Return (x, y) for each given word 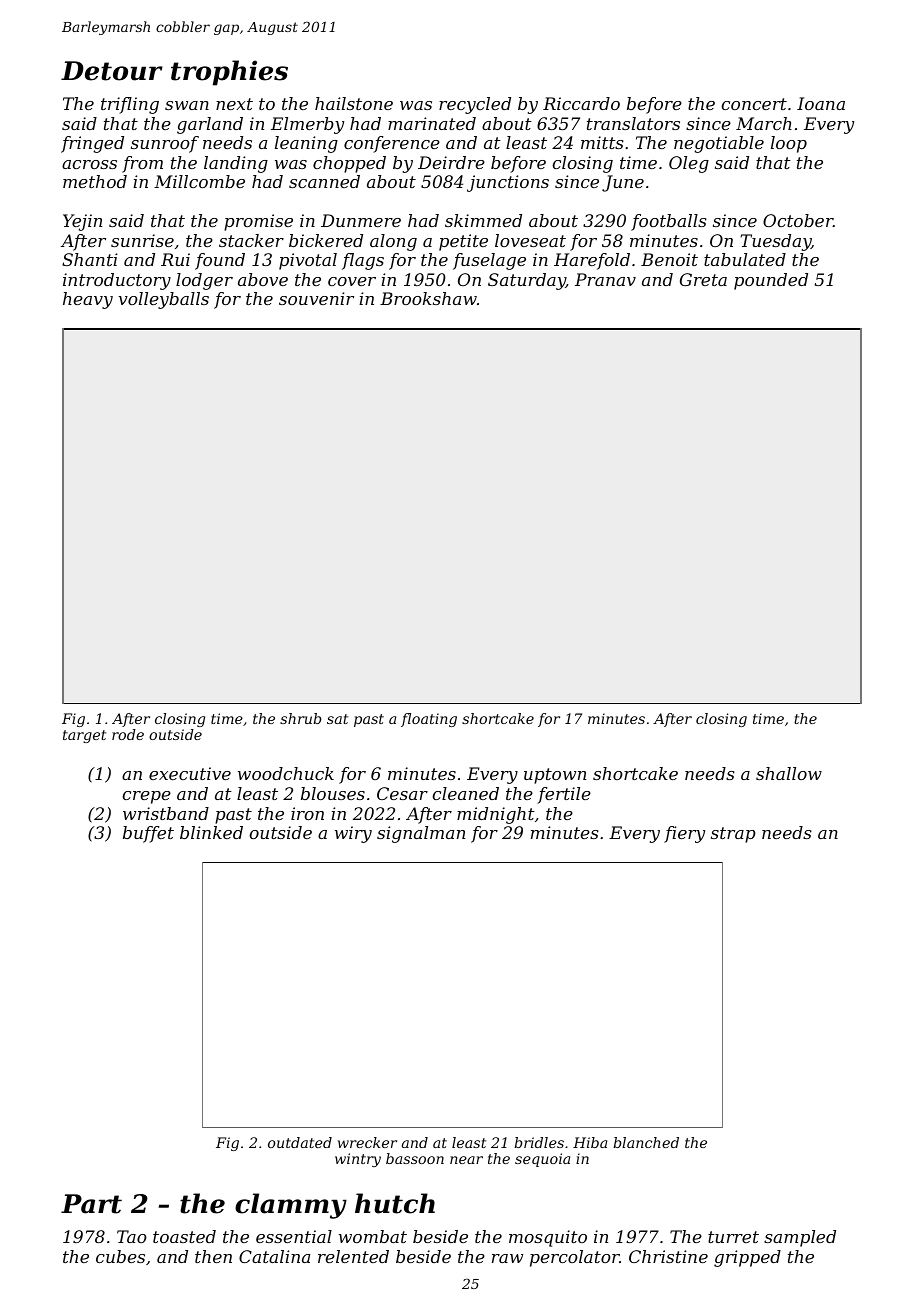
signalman (421, 834)
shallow (789, 773)
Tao (132, 1236)
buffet (148, 834)
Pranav (605, 279)
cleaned (466, 793)
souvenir (316, 298)
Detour (112, 71)
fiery (684, 834)
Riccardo (581, 103)
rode (128, 734)
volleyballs (164, 300)
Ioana (821, 103)
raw (507, 1258)
